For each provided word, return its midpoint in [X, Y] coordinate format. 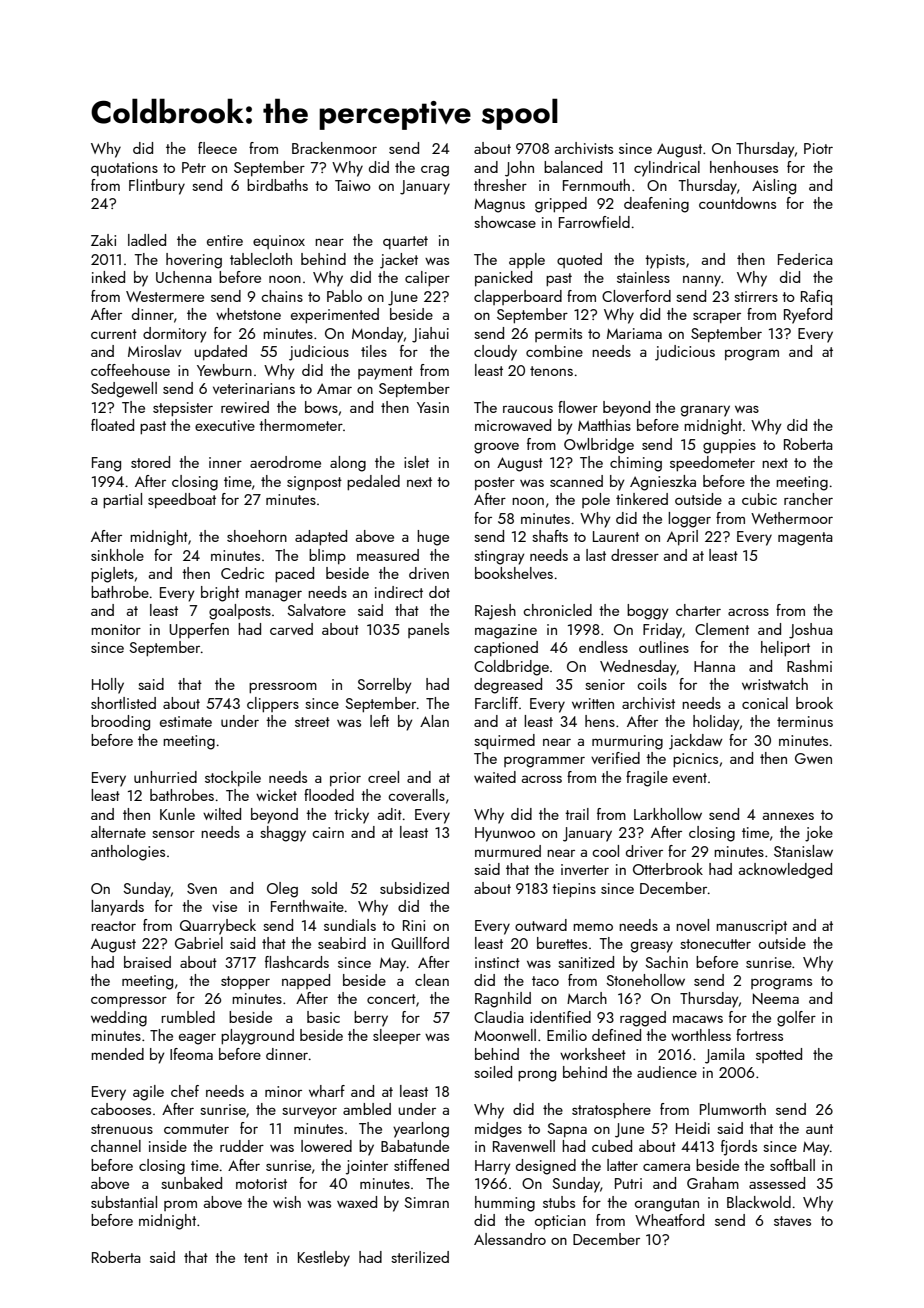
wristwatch [775, 684]
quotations [124, 169]
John [519, 169]
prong [537, 1076]
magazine [506, 631]
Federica [805, 259]
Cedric [242, 573]
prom [180, 1205]
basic [323, 1017]
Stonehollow [645, 980]
